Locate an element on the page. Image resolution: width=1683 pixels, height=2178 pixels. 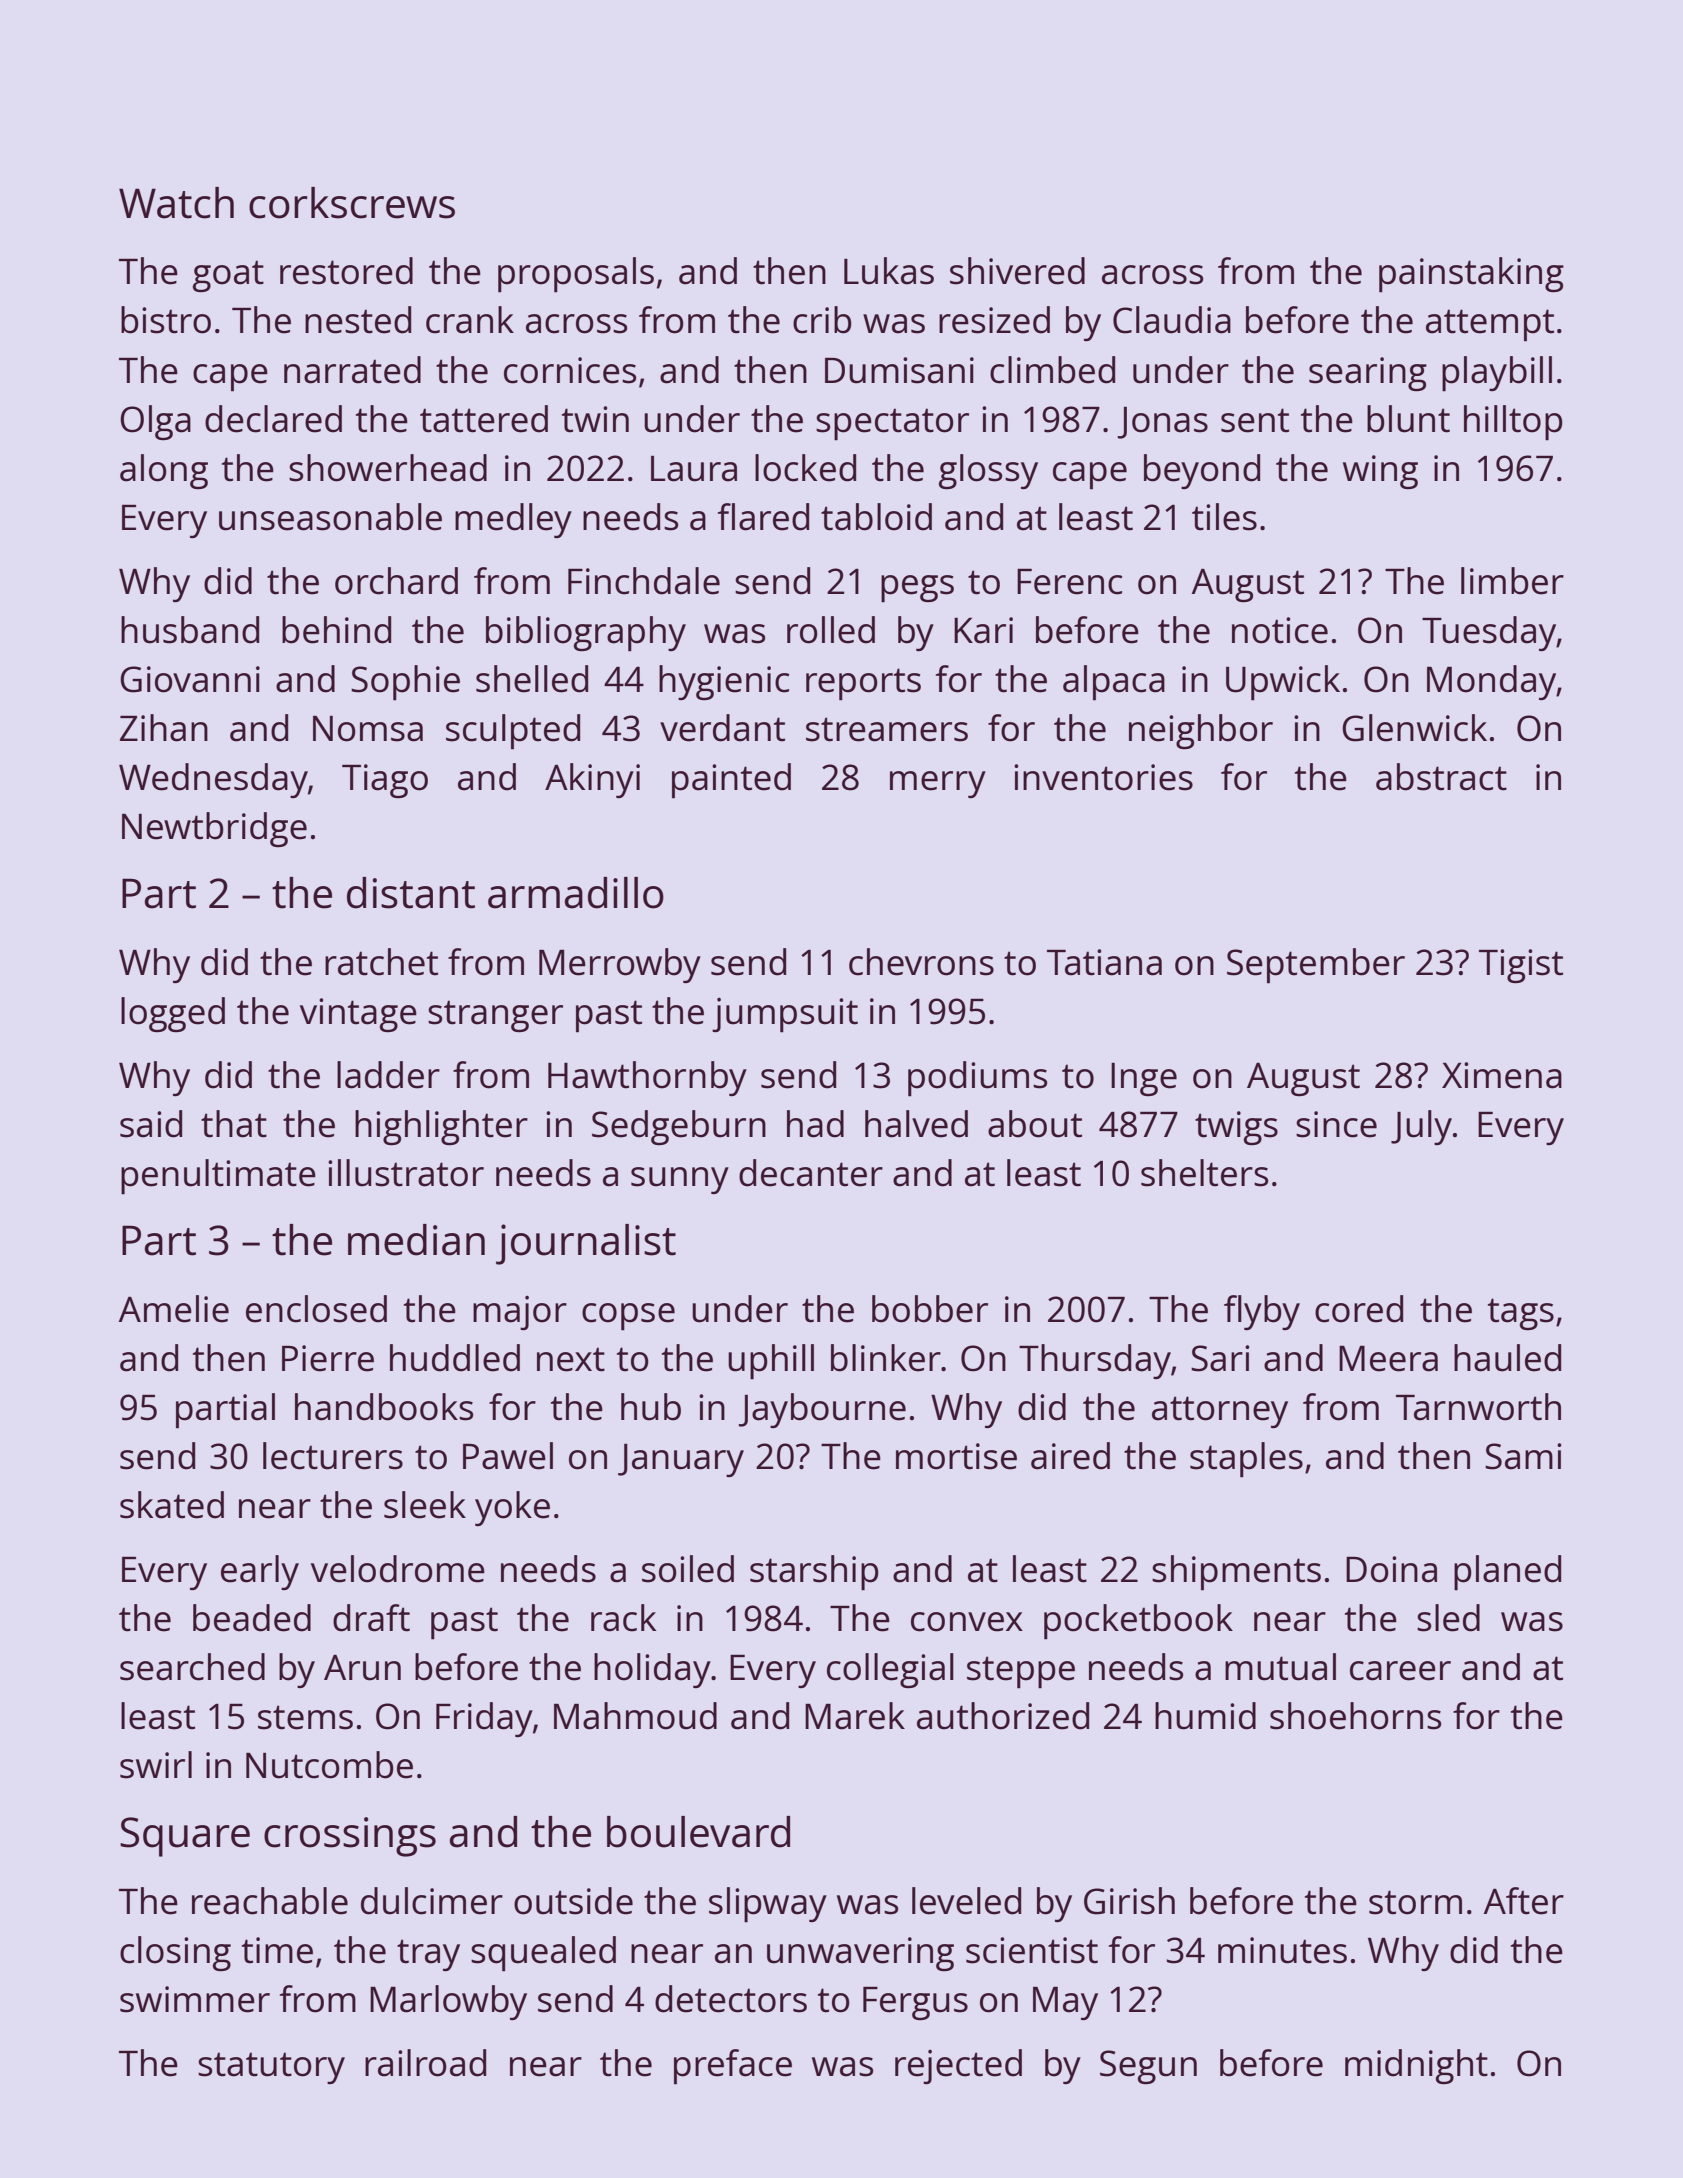
painstaking is located at coordinates (1471, 275).
